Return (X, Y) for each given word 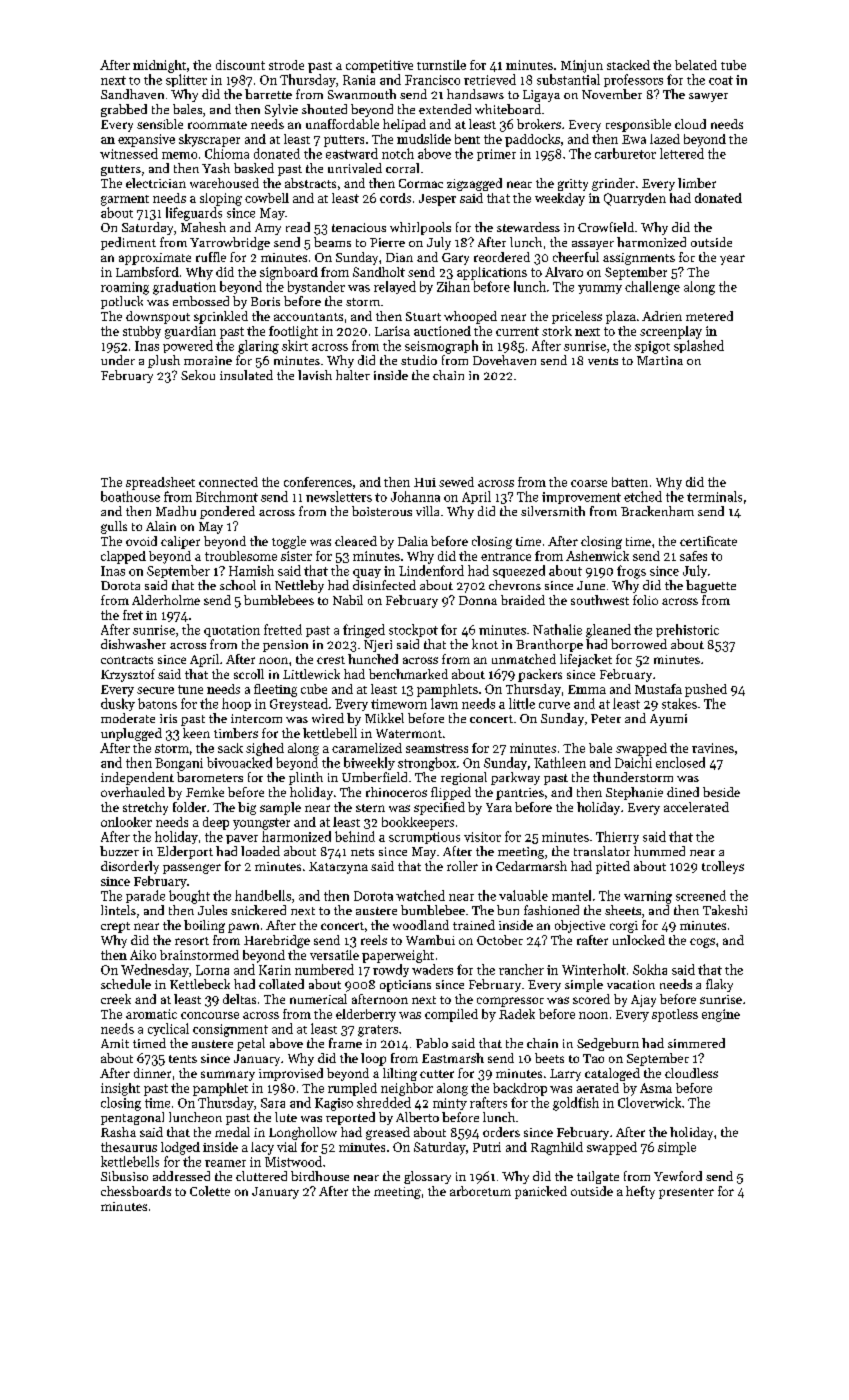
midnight (159, 66)
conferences (318, 482)
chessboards (136, 1191)
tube (733, 65)
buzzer (119, 851)
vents (603, 361)
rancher (521, 969)
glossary (427, 1177)
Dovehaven (504, 360)
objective (580, 926)
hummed (659, 851)
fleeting (275, 690)
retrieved (490, 79)
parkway (515, 778)
